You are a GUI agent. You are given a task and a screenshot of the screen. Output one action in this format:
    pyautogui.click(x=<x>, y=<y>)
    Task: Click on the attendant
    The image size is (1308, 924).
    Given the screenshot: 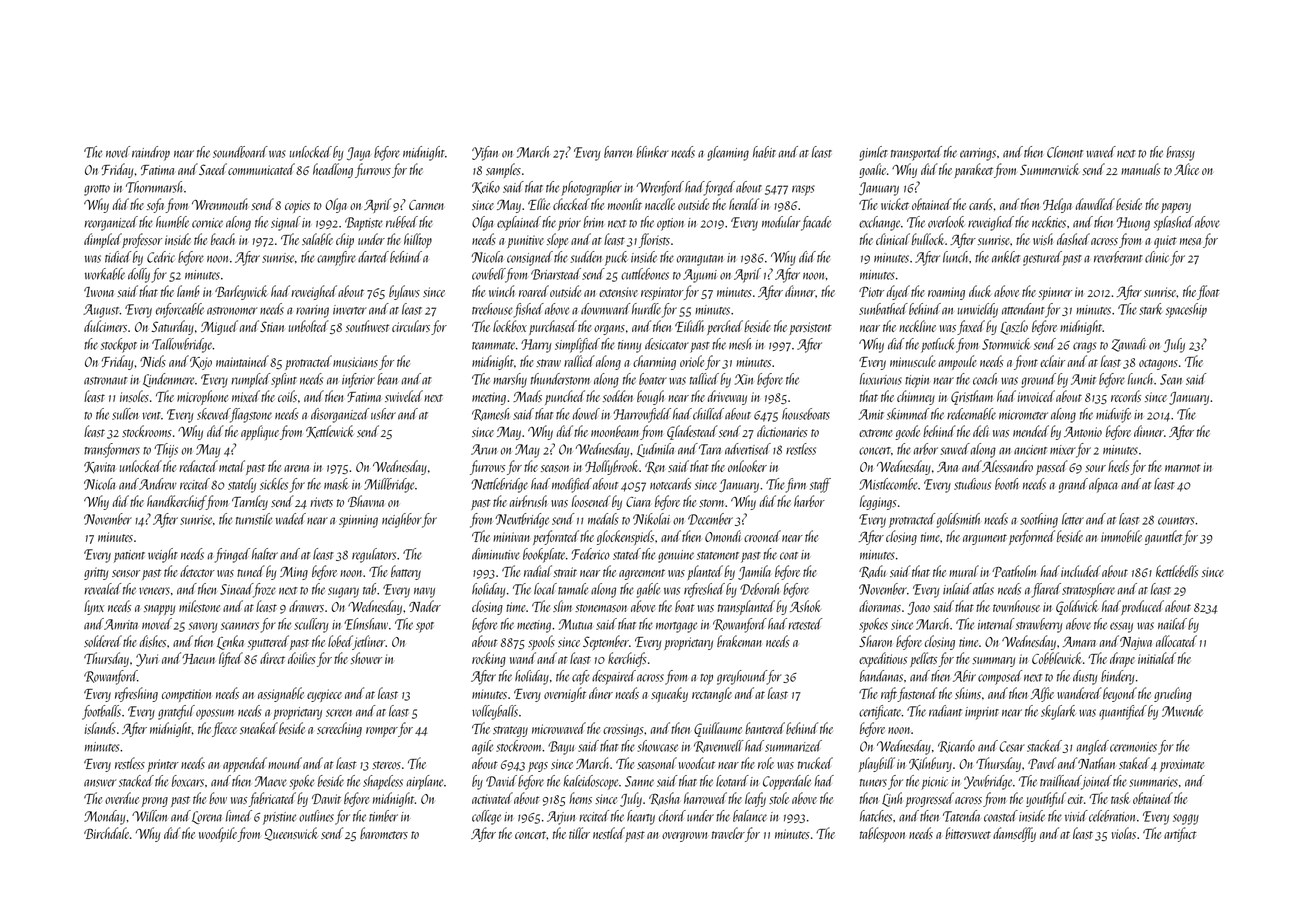 What is the action you would take?
    pyautogui.click(x=1023, y=309)
